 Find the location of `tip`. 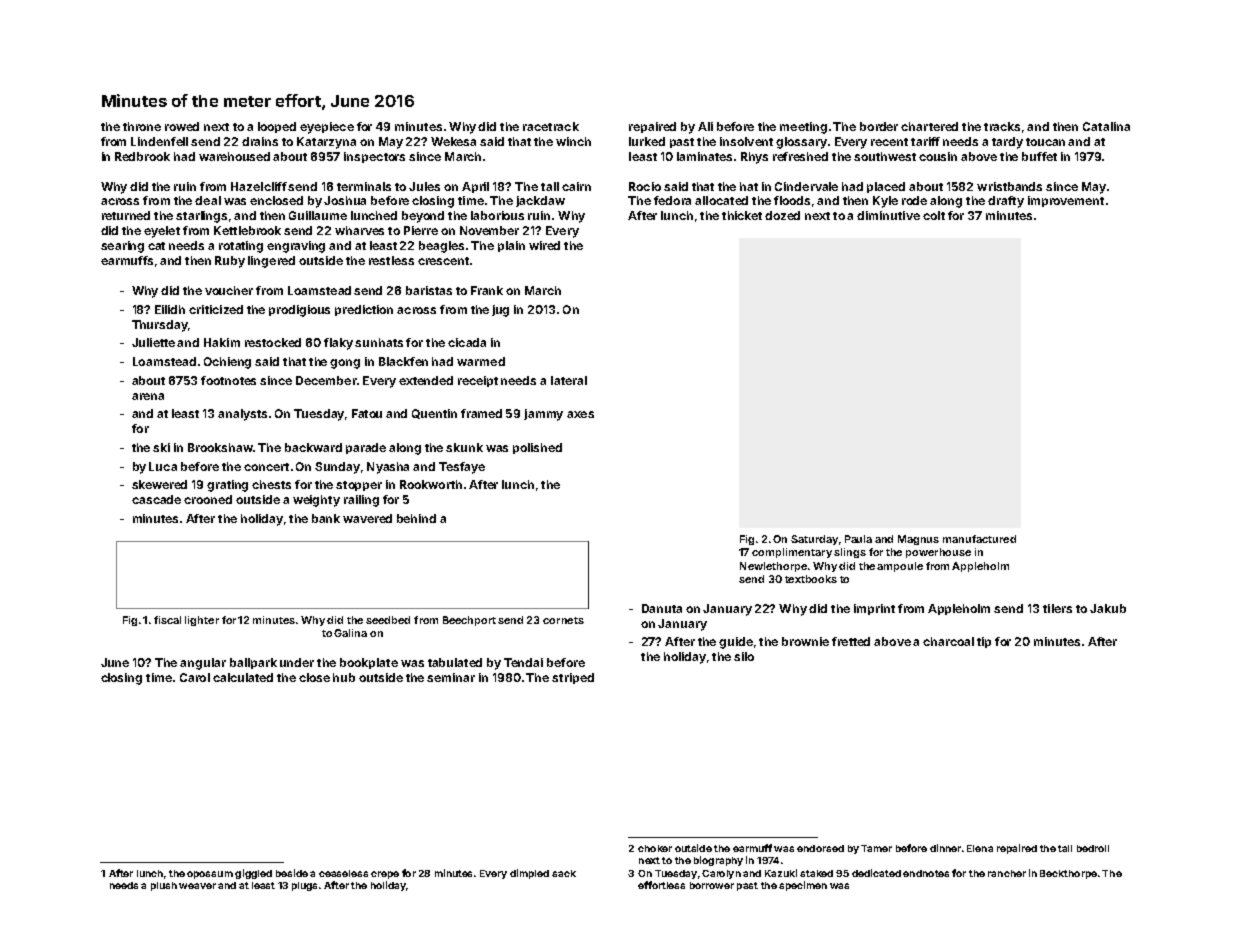

tip is located at coordinates (984, 642).
